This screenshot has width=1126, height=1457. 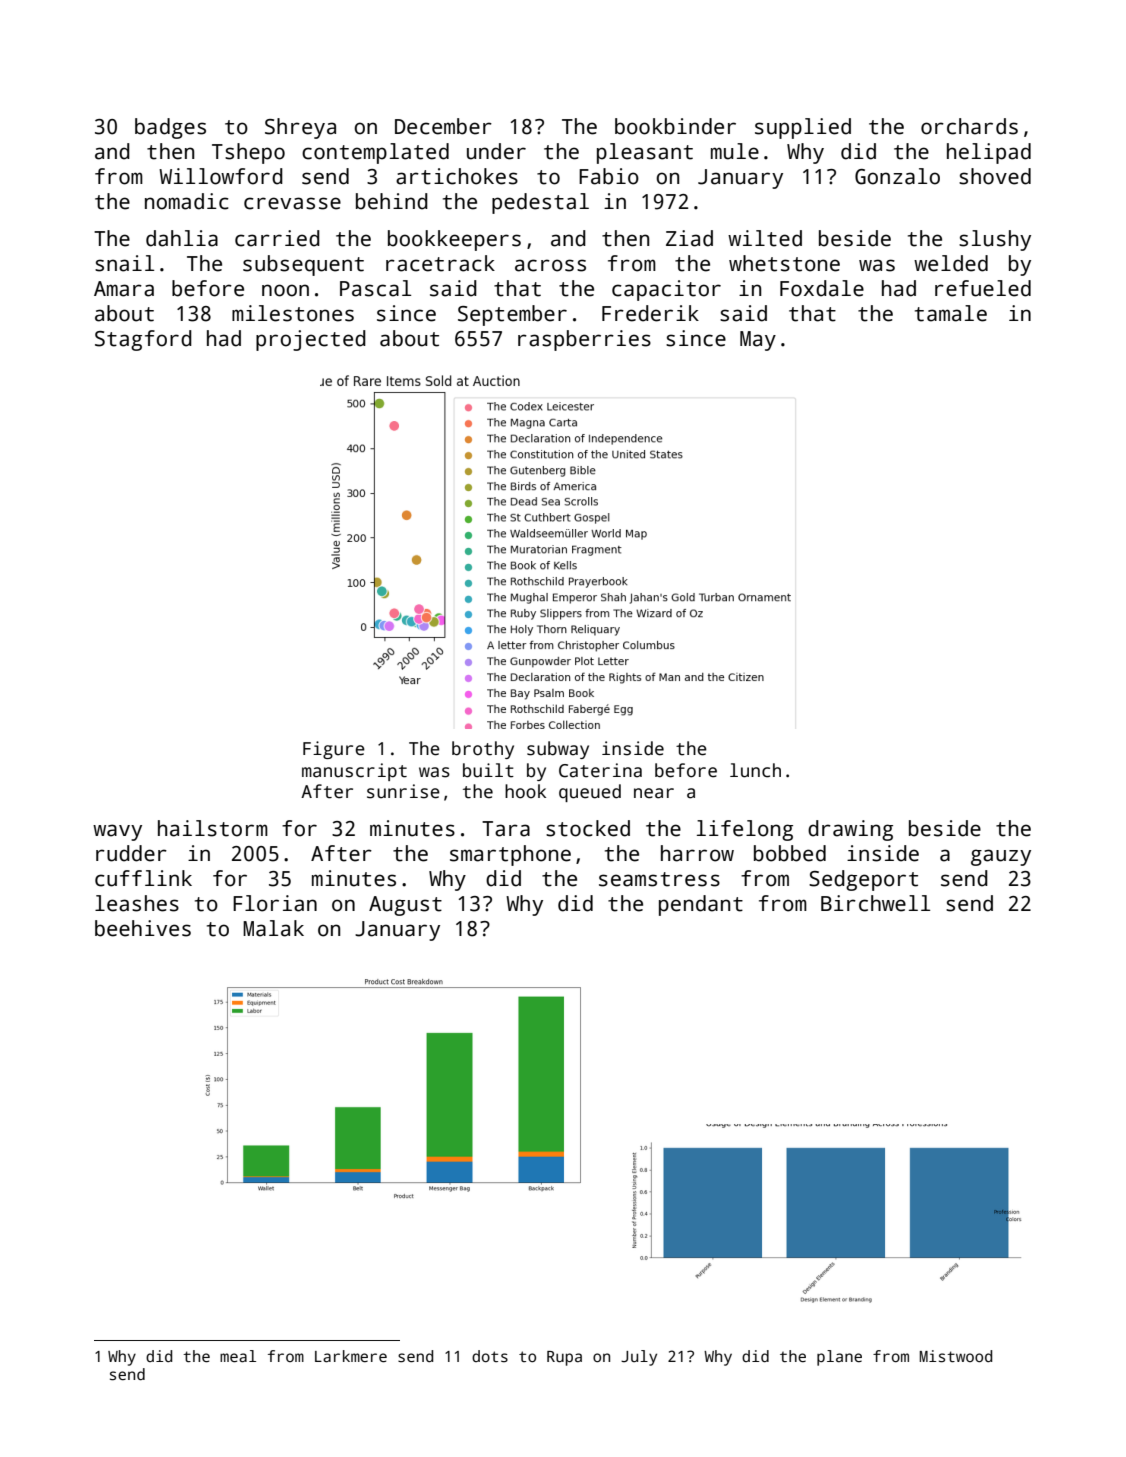 What do you see at coordinates (600, 770) in the screenshot?
I see `Caterina` at bounding box center [600, 770].
